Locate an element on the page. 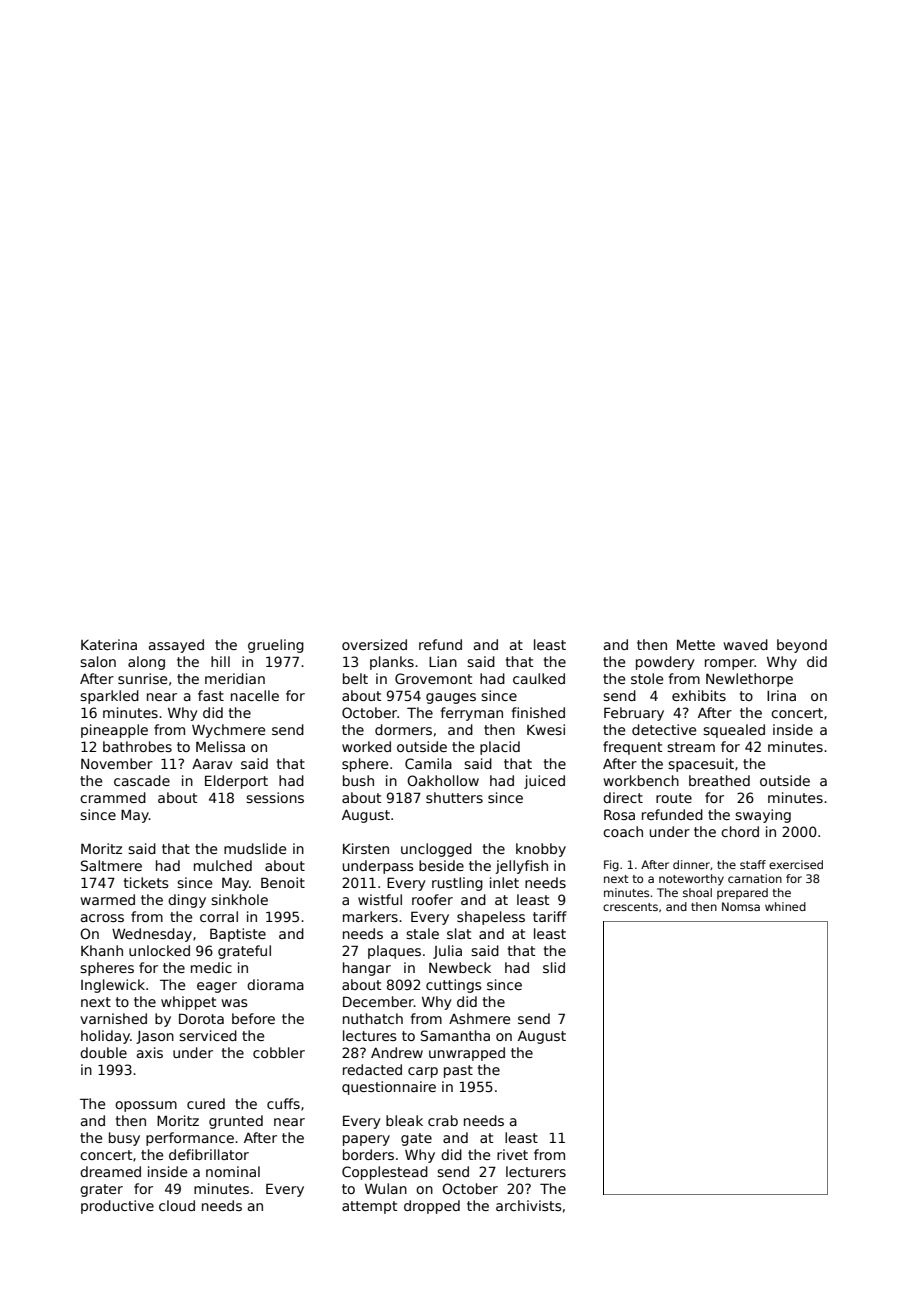 This page has height=1316, width=908. fast is located at coordinates (211, 695).
